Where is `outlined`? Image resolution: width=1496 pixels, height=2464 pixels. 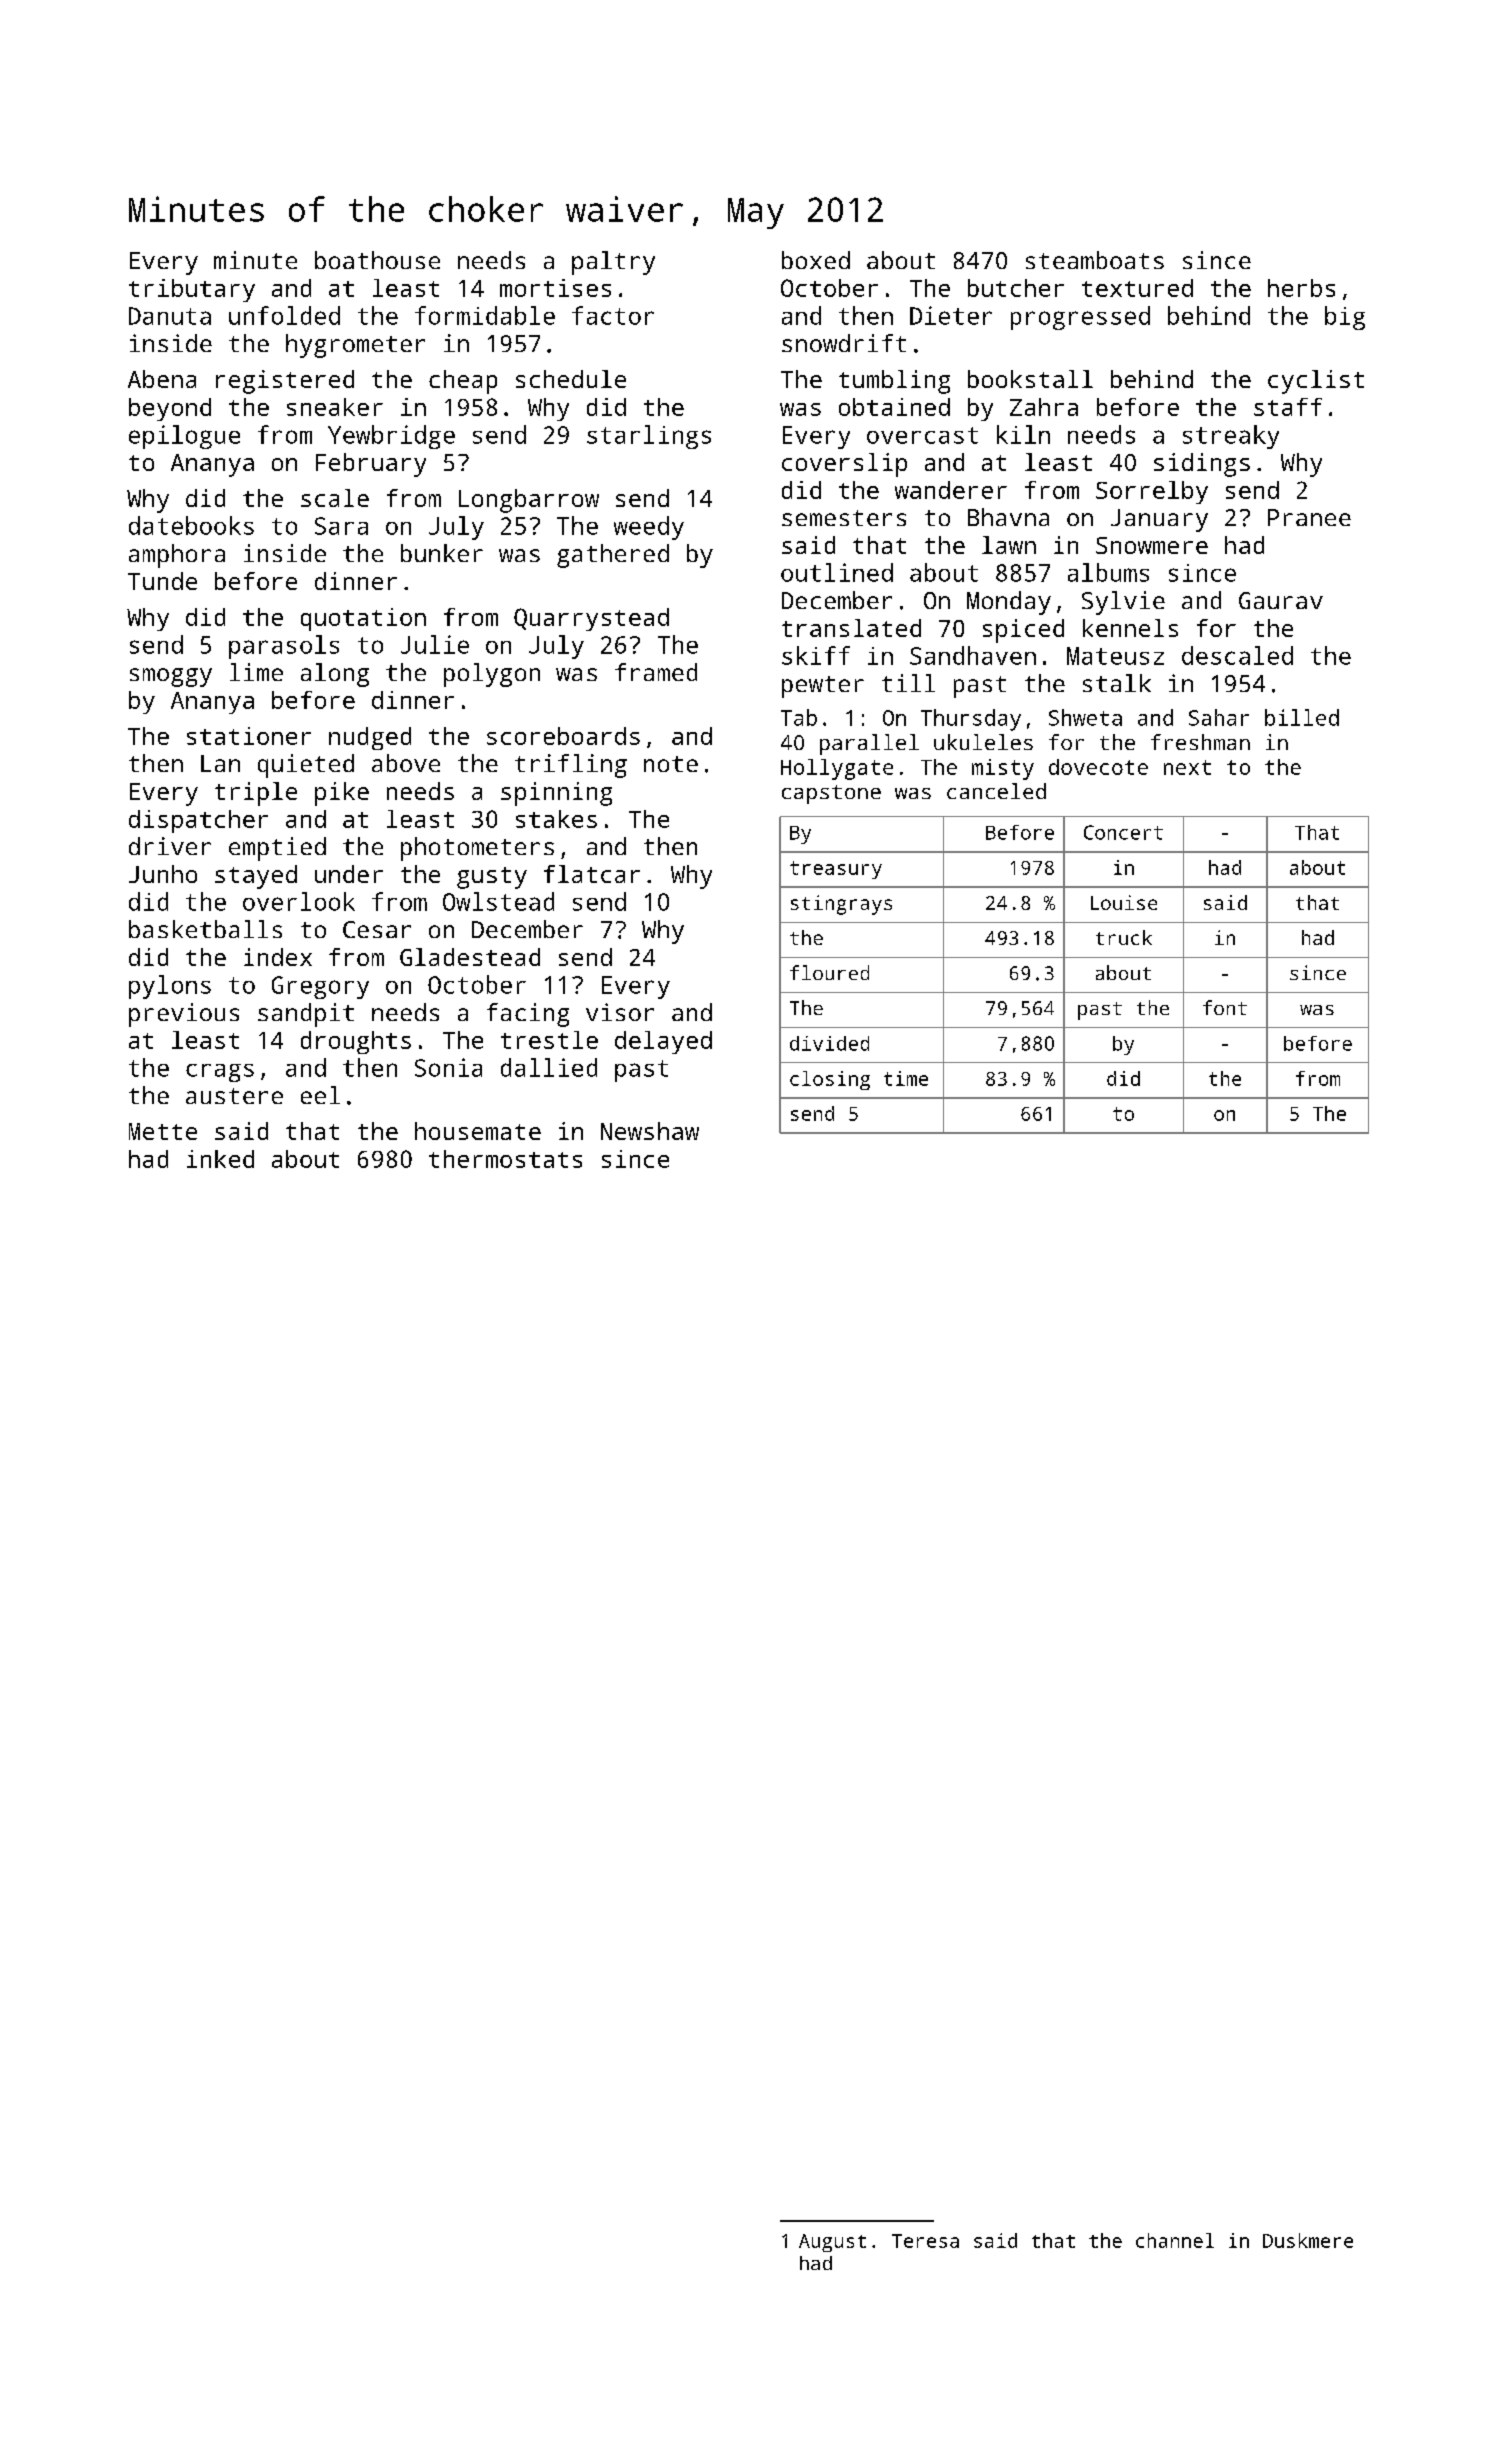
outlined is located at coordinates (837, 572).
